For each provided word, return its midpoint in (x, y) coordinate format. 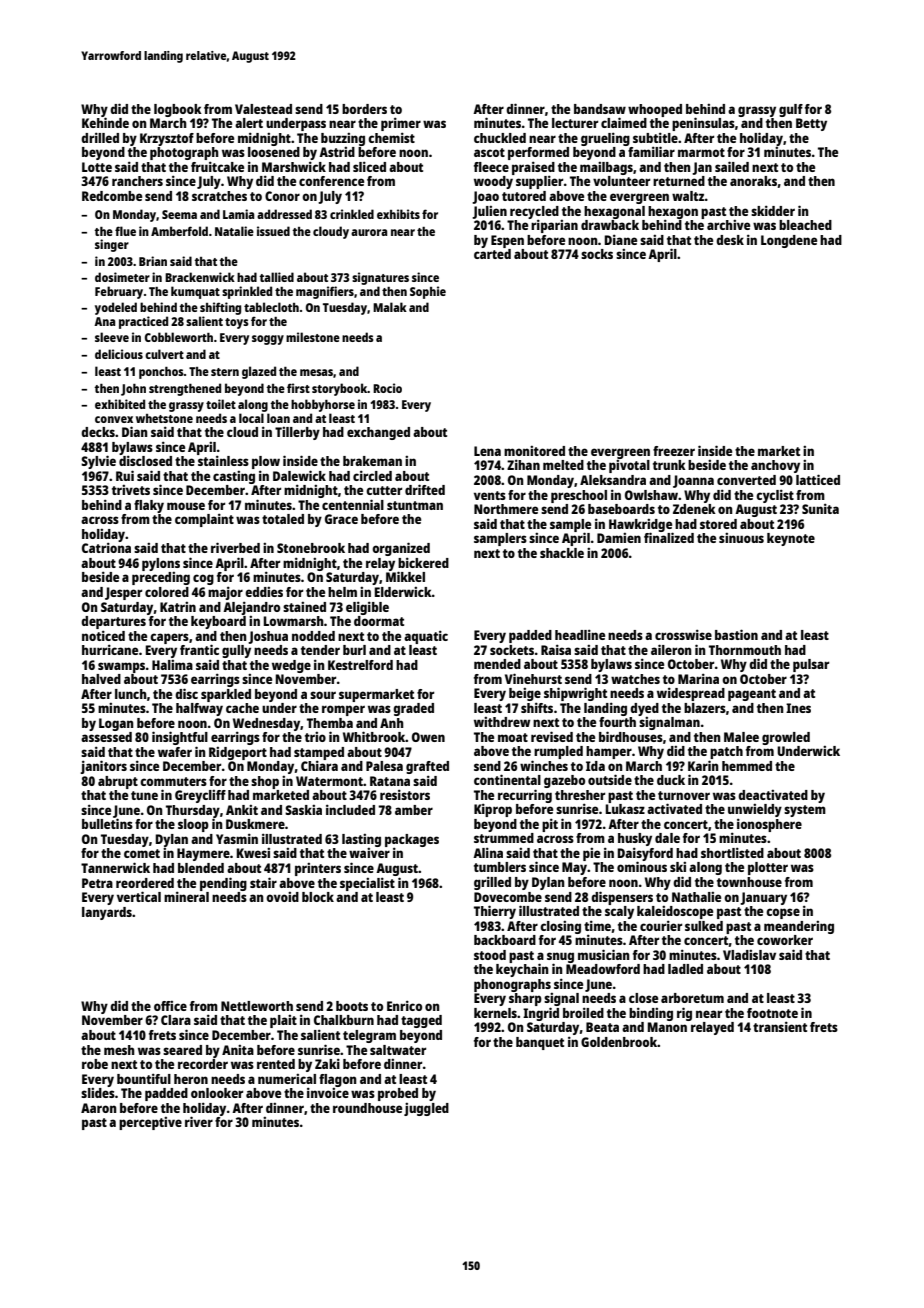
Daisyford (645, 854)
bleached (805, 225)
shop (265, 782)
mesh (119, 1050)
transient (780, 1026)
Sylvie (98, 462)
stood (490, 955)
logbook (178, 110)
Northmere (506, 509)
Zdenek (694, 509)
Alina (488, 852)
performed (538, 153)
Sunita (820, 508)
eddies (264, 592)
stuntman (415, 505)
